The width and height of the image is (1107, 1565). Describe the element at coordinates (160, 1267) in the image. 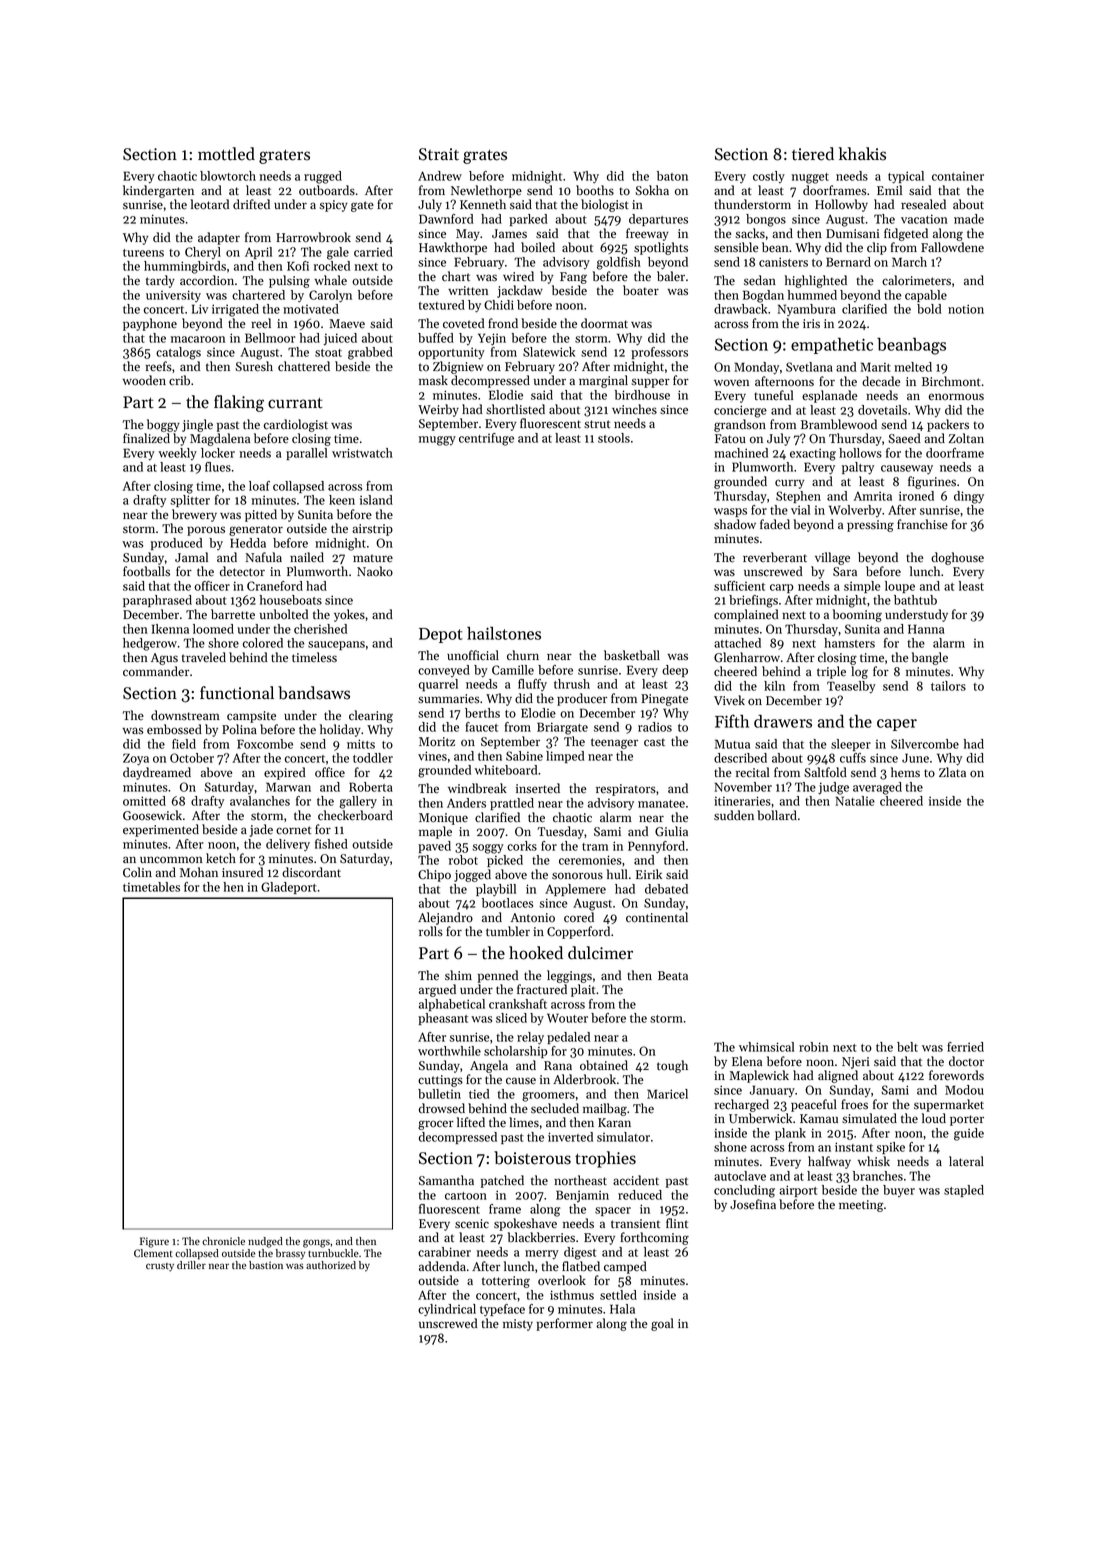

I see `crusty` at that location.
